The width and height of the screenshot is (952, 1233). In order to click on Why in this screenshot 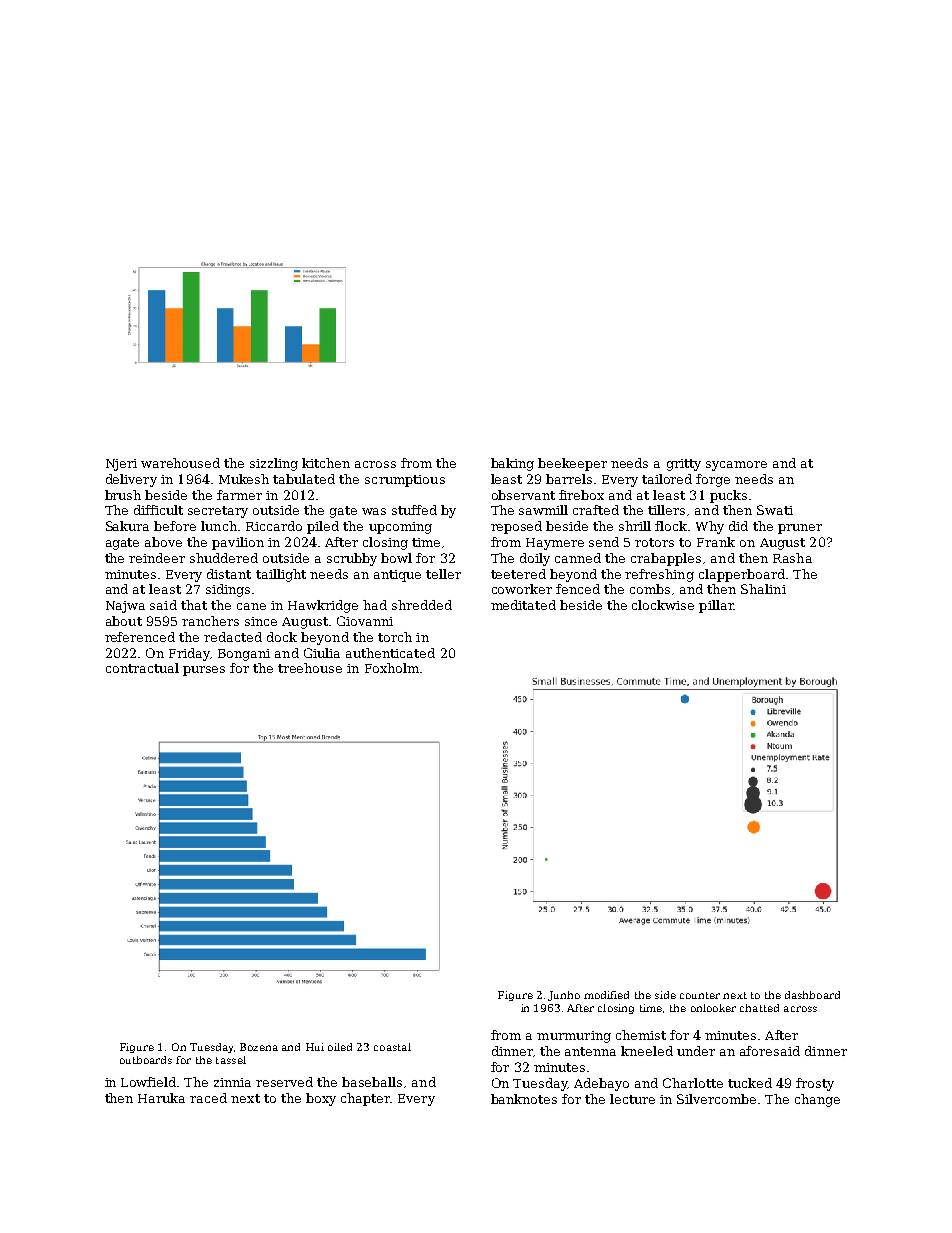, I will do `click(710, 527)`.
